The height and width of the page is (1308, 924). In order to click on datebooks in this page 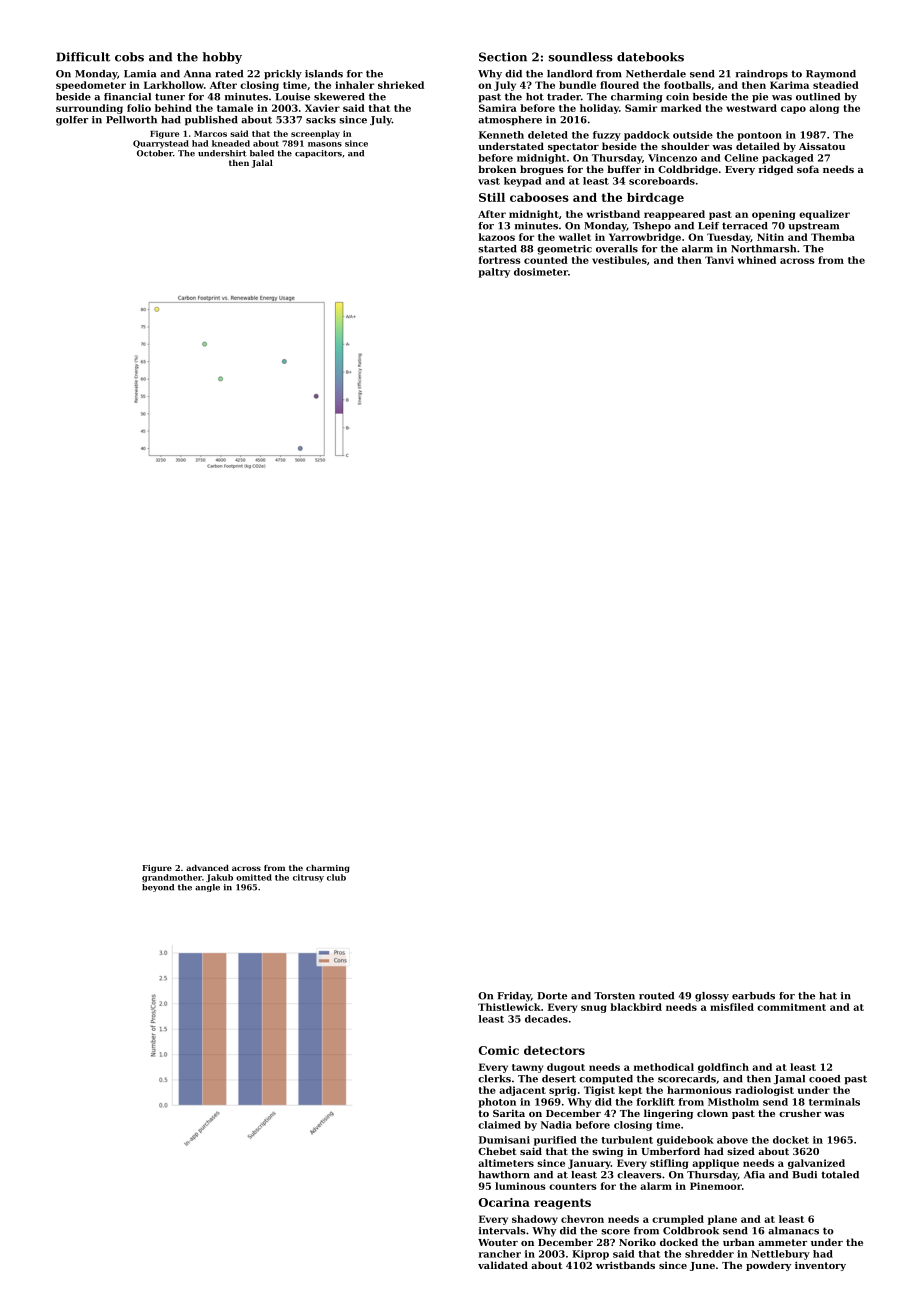, I will do `click(650, 57)`.
